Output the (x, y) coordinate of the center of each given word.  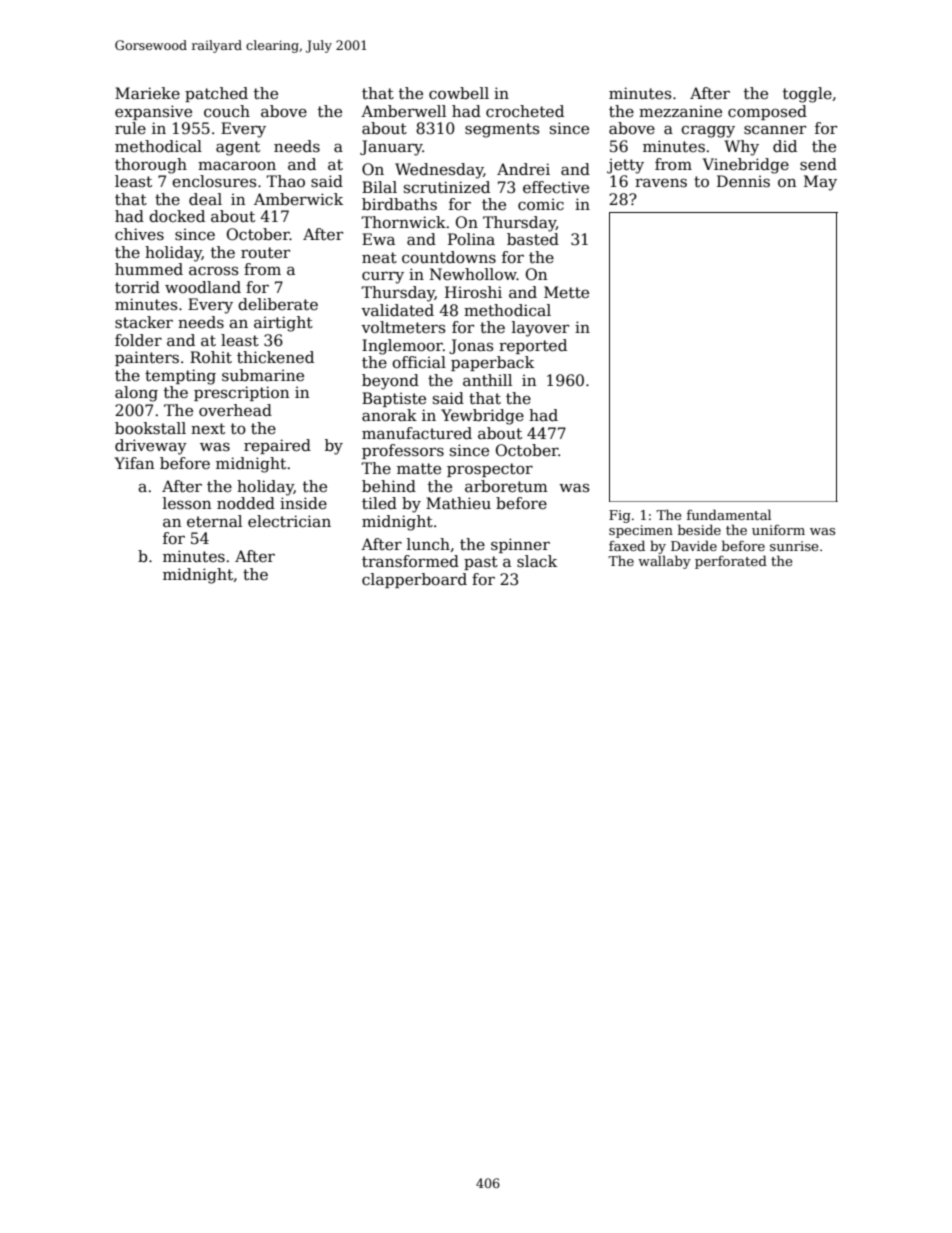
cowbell (459, 93)
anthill (487, 380)
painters (147, 358)
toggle (807, 95)
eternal (214, 521)
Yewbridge (482, 417)
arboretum (506, 486)
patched (216, 94)
